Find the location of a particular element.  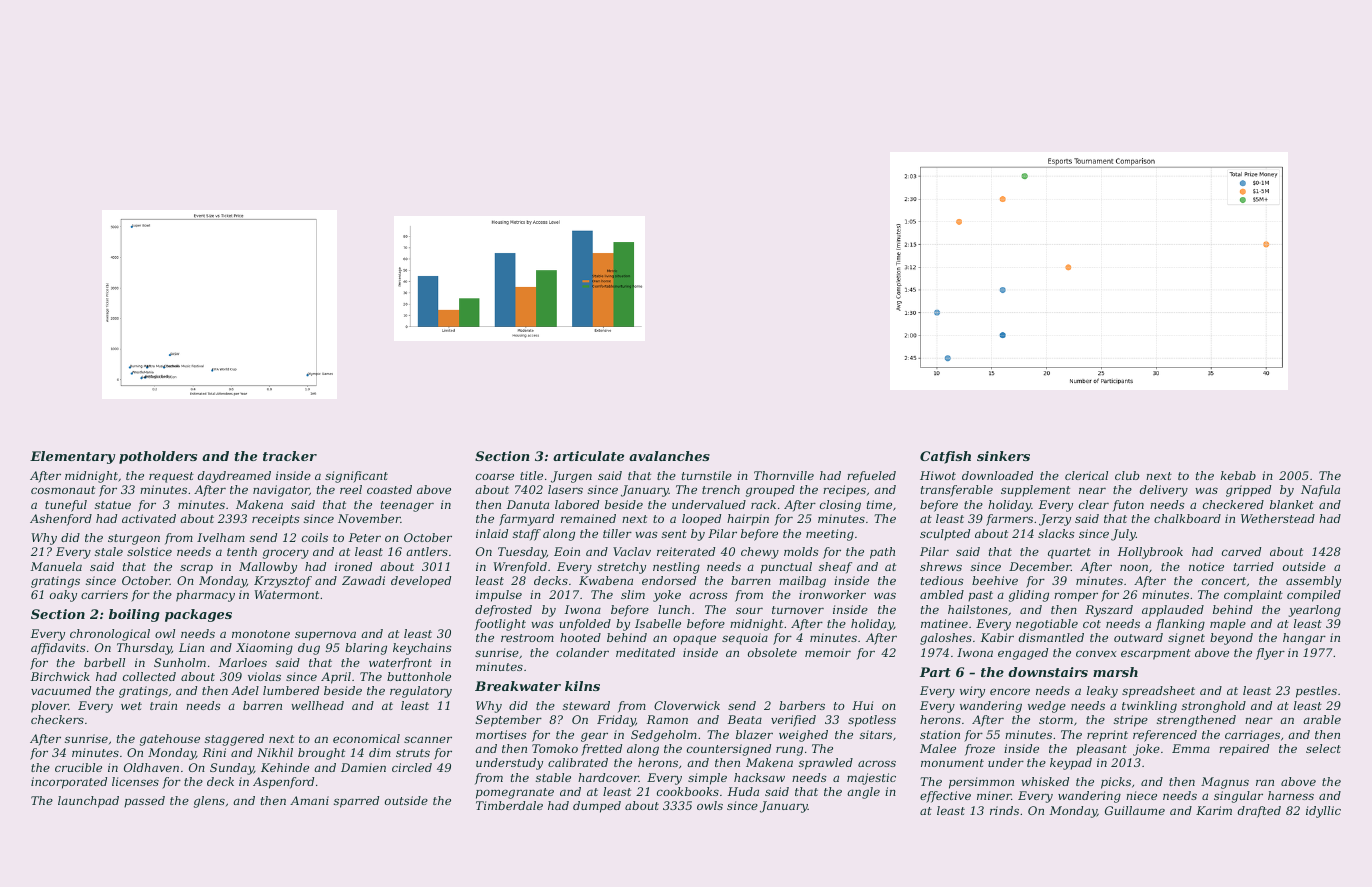

sparred is located at coordinates (356, 802).
